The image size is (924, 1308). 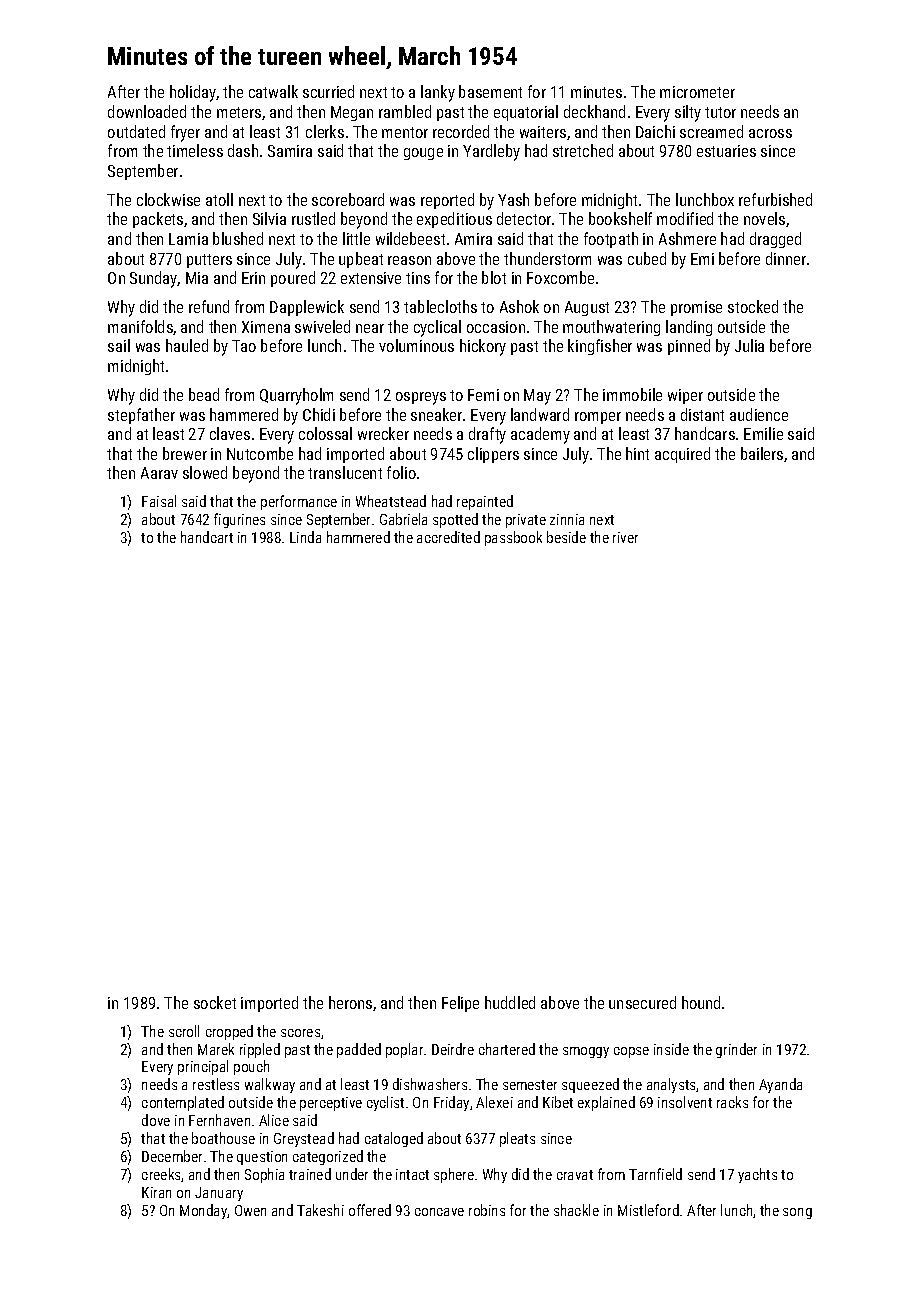 I want to click on Femi, so click(x=483, y=395).
